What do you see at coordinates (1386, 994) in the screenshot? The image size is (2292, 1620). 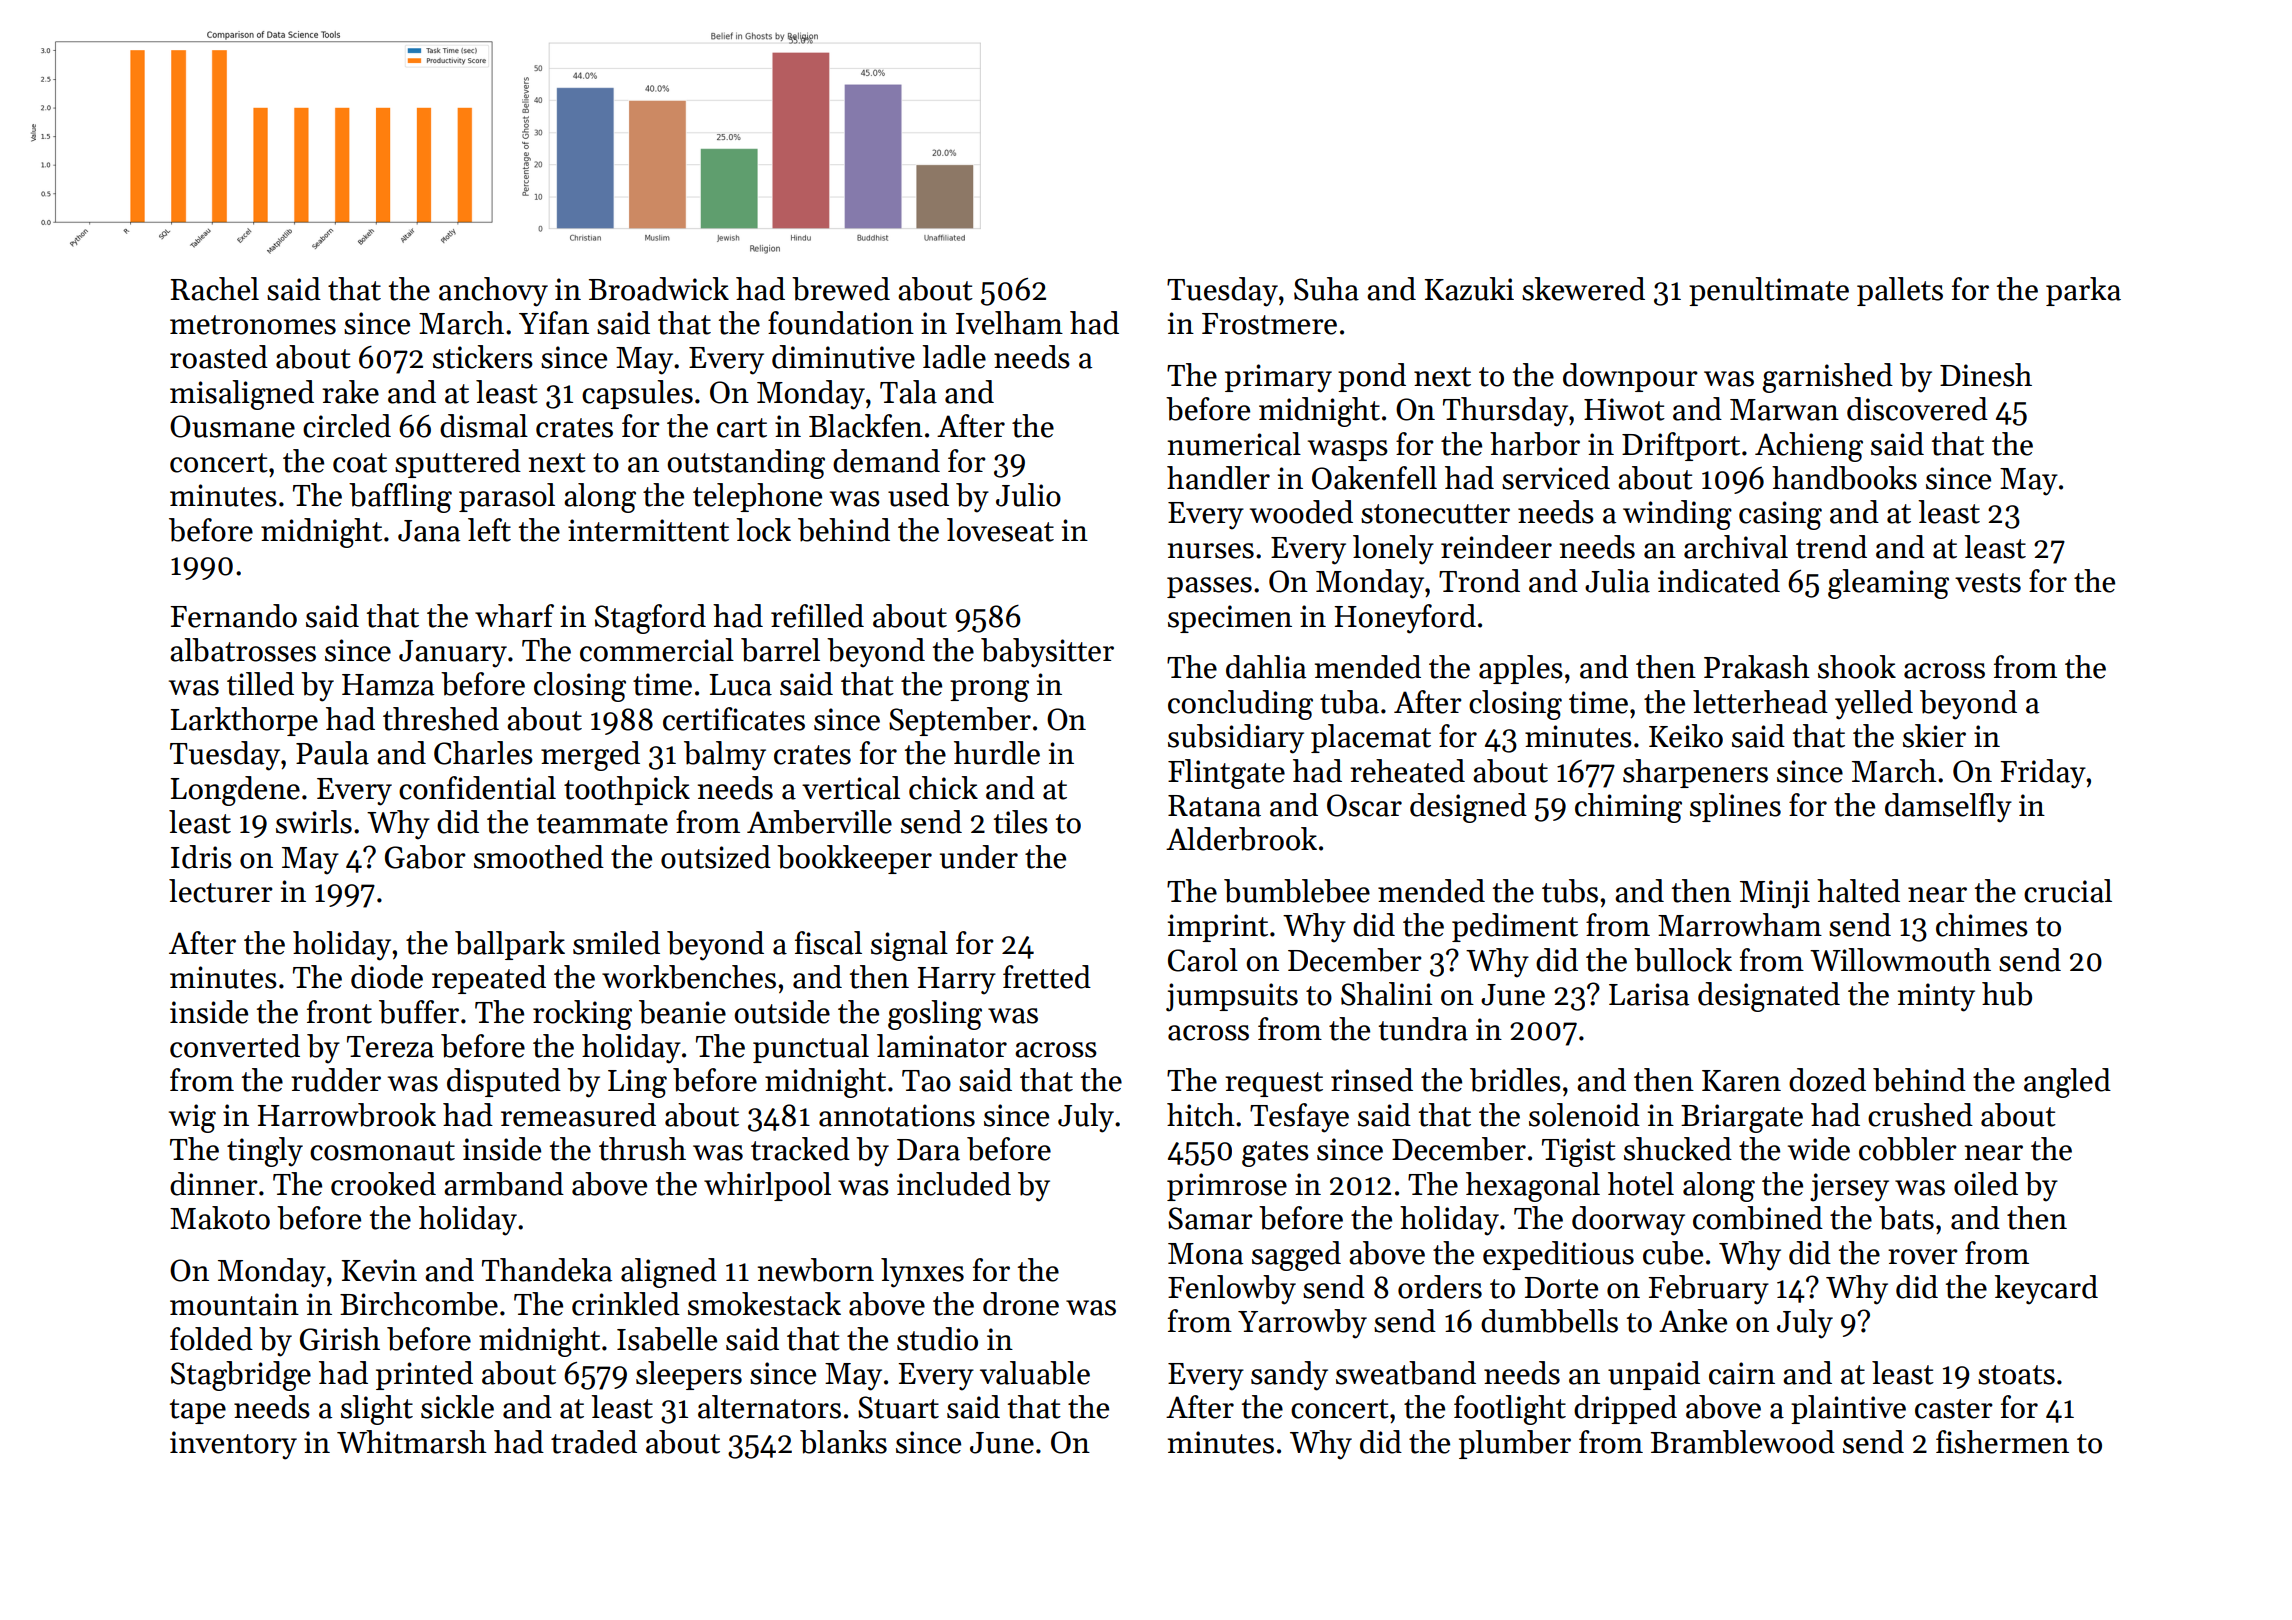 I see `Shalini` at bounding box center [1386, 994].
